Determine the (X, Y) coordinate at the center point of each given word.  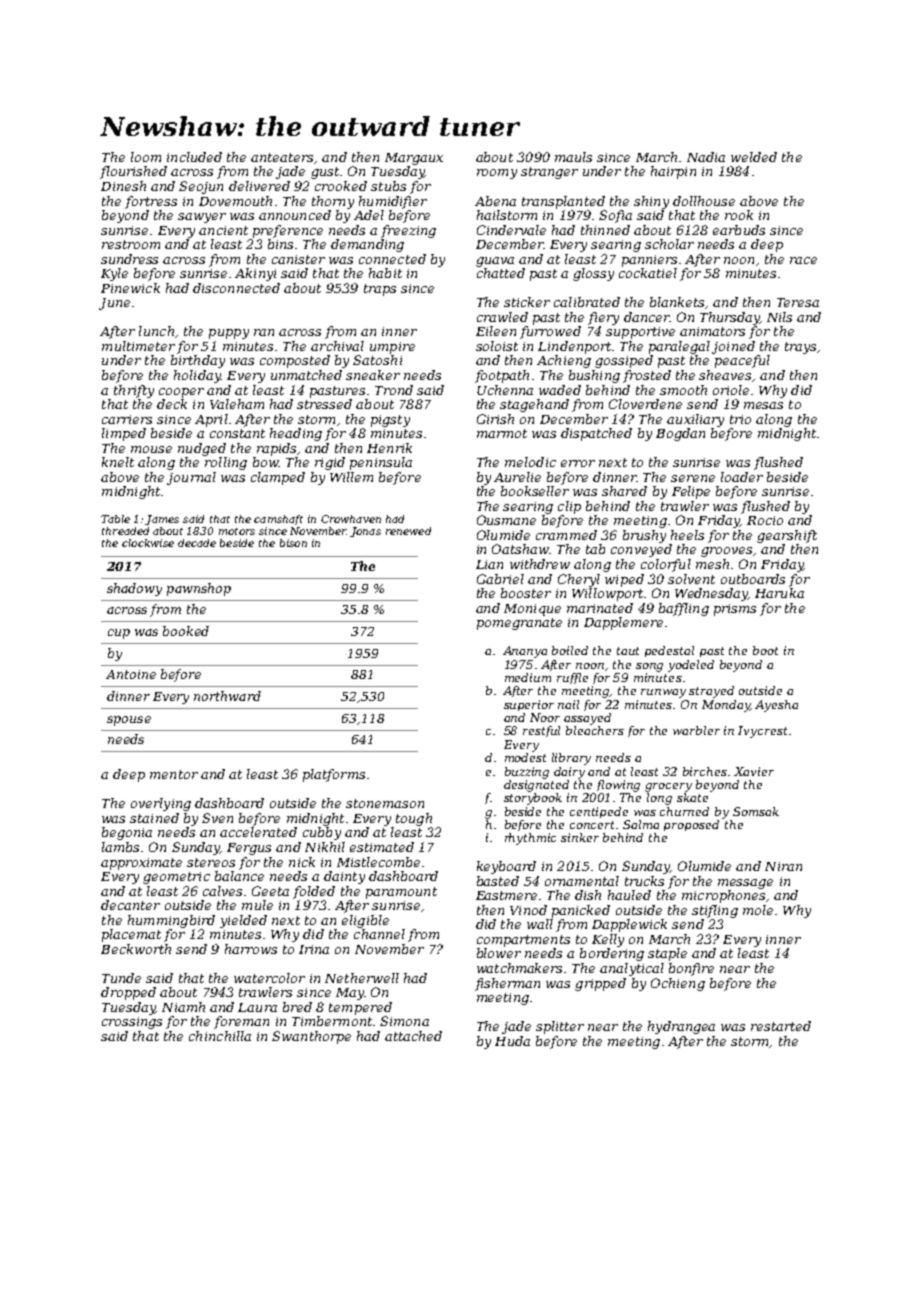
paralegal (679, 347)
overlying (161, 804)
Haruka (779, 593)
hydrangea (681, 1027)
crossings (132, 1023)
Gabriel (500, 579)
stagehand (534, 405)
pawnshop (199, 589)
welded (754, 157)
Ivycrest (762, 732)
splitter (560, 1027)
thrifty (134, 391)
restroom (131, 244)
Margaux (414, 159)
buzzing (527, 773)
